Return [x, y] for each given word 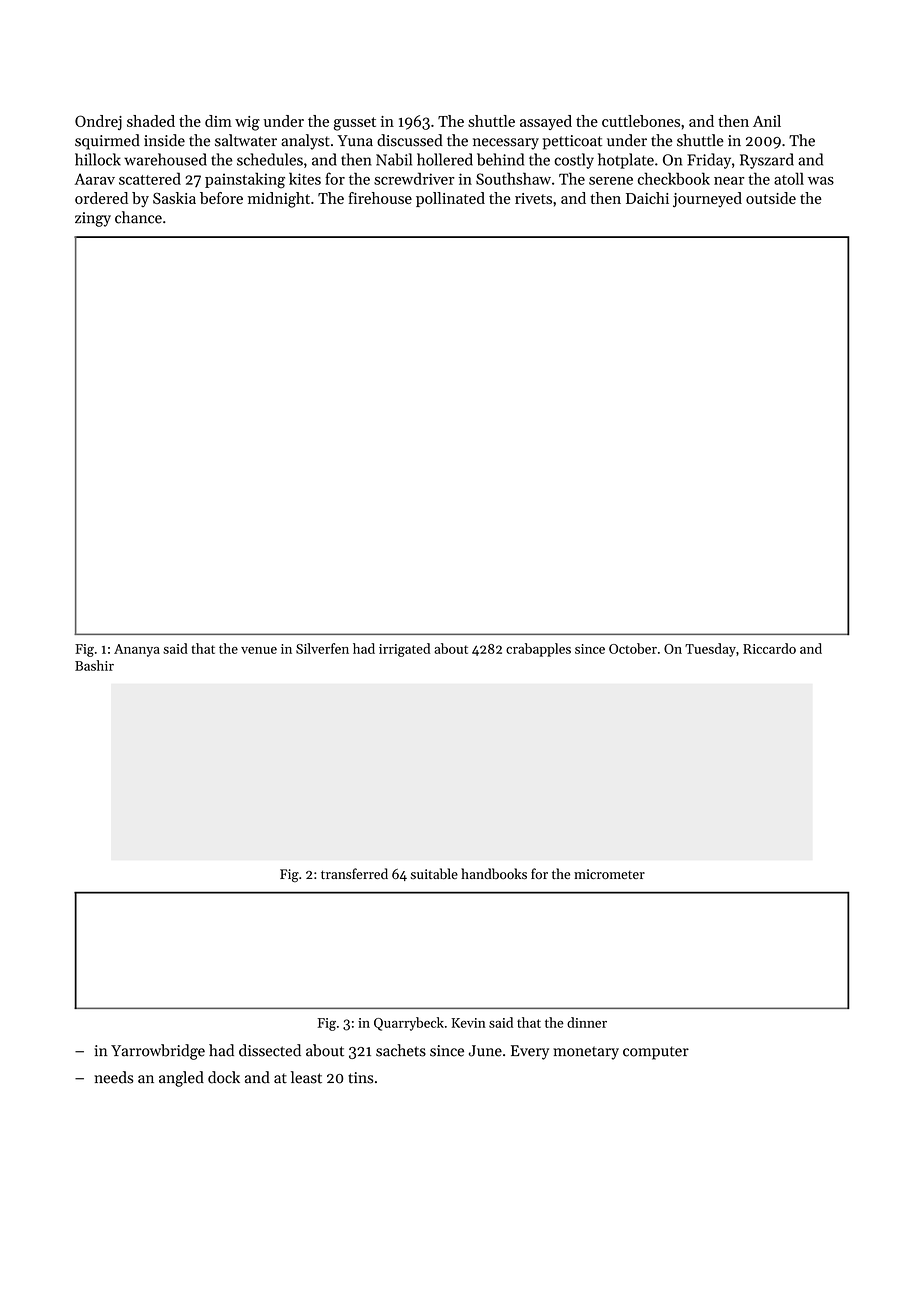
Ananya [137, 650]
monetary [586, 1053]
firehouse [380, 198]
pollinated [450, 199]
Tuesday [710, 650]
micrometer [609, 874]
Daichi [647, 198]
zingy [93, 219]
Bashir [94, 665]
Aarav [95, 179]
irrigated [404, 650]
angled [181, 1079]
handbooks [494, 873]
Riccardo [769, 648]
